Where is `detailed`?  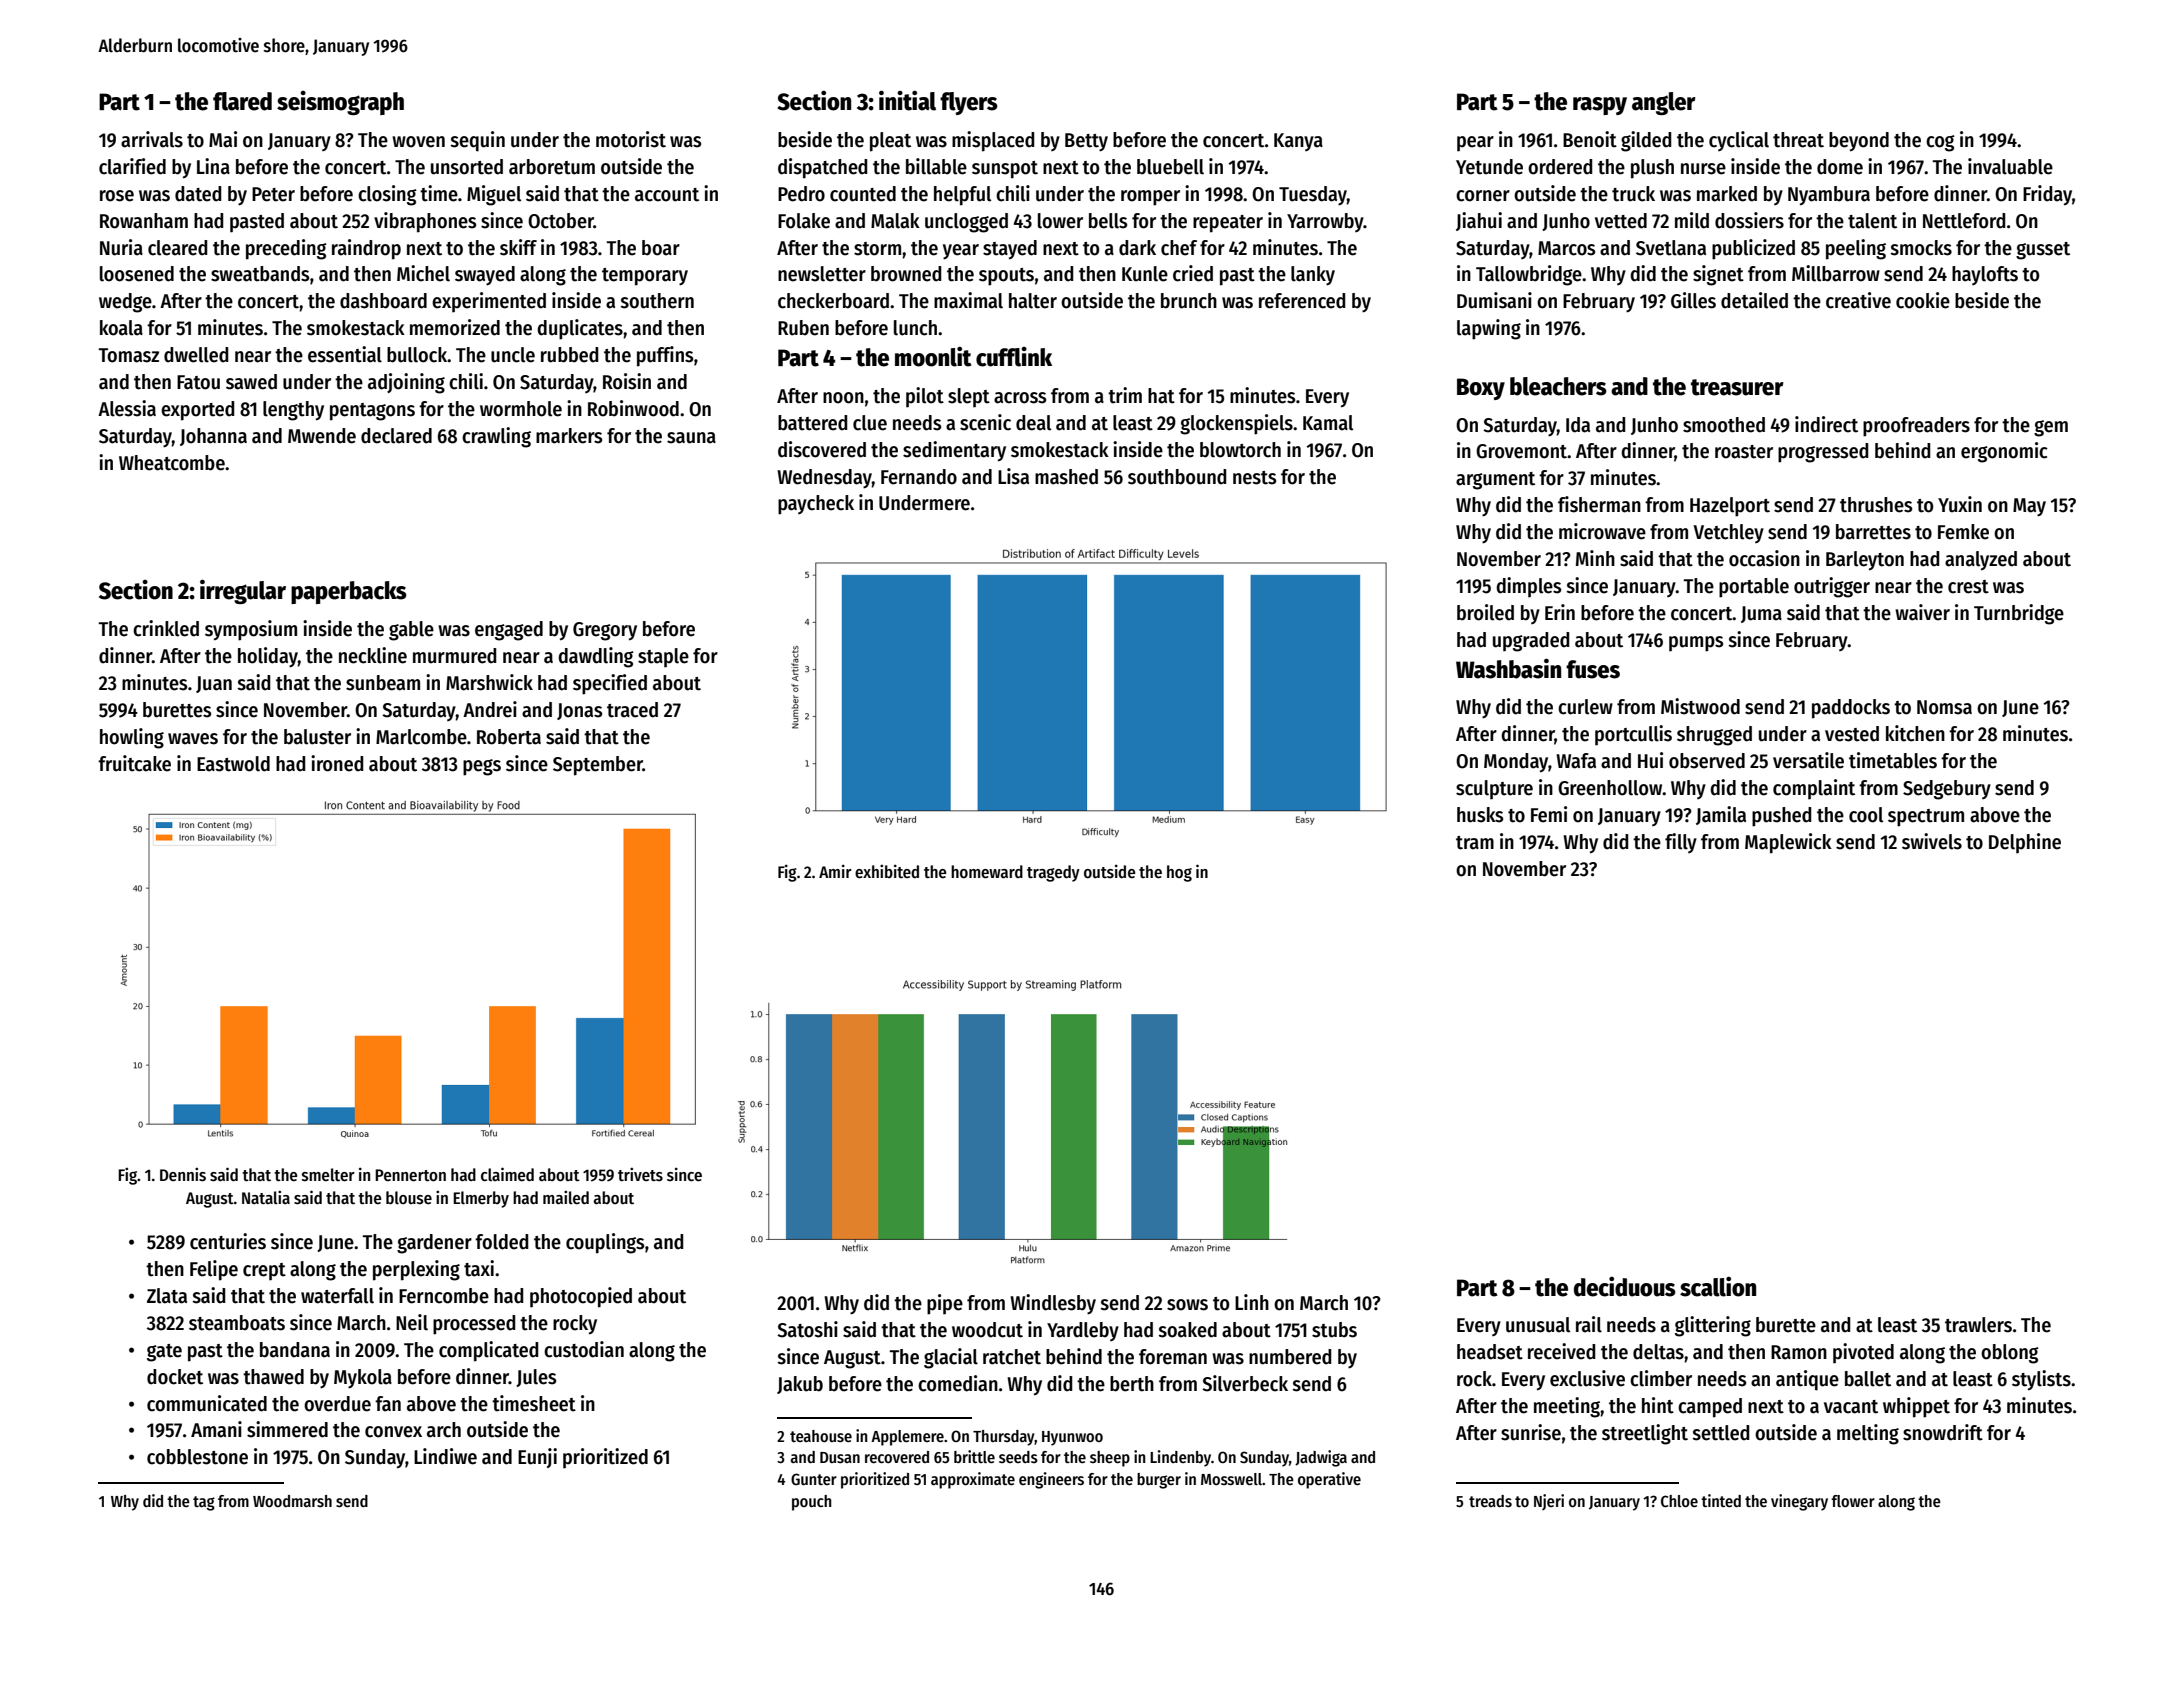 detailed is located at coordinates (1754, 300).
